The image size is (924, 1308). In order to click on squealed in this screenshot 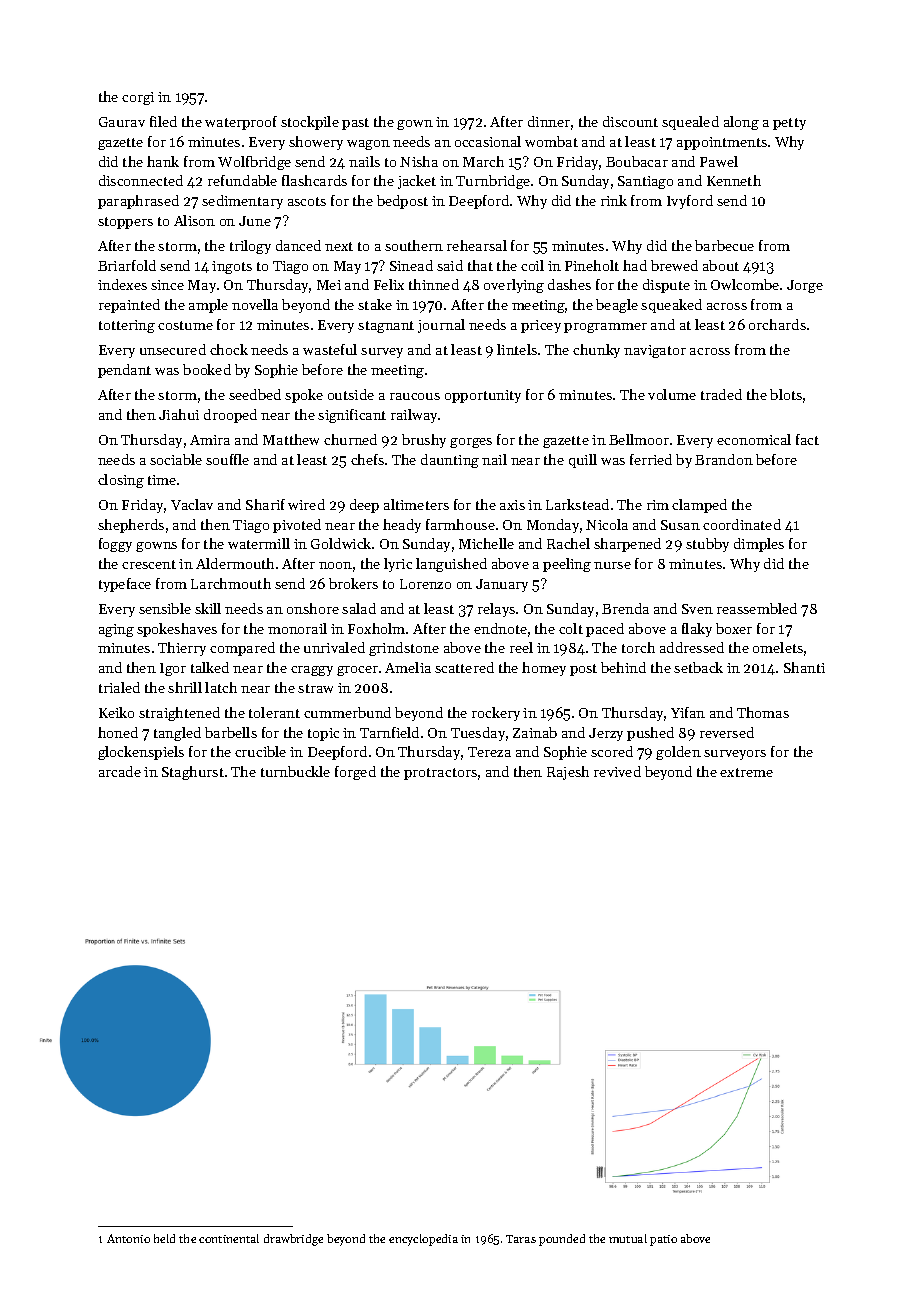, I will do `click(690, 123)`.
